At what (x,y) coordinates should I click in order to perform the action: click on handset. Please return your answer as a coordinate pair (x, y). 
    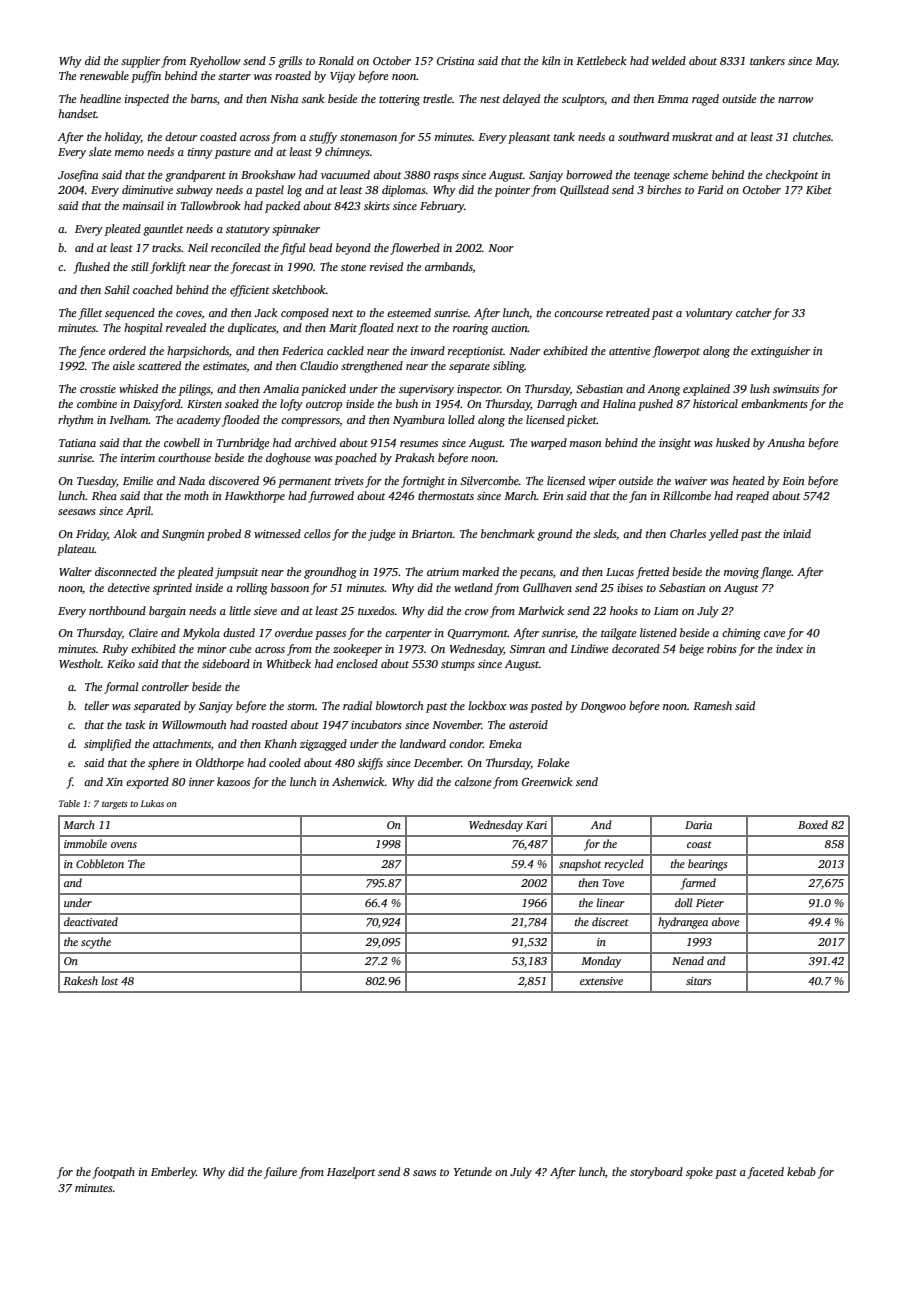
    Looking at the image, I should click on (77, 113).
